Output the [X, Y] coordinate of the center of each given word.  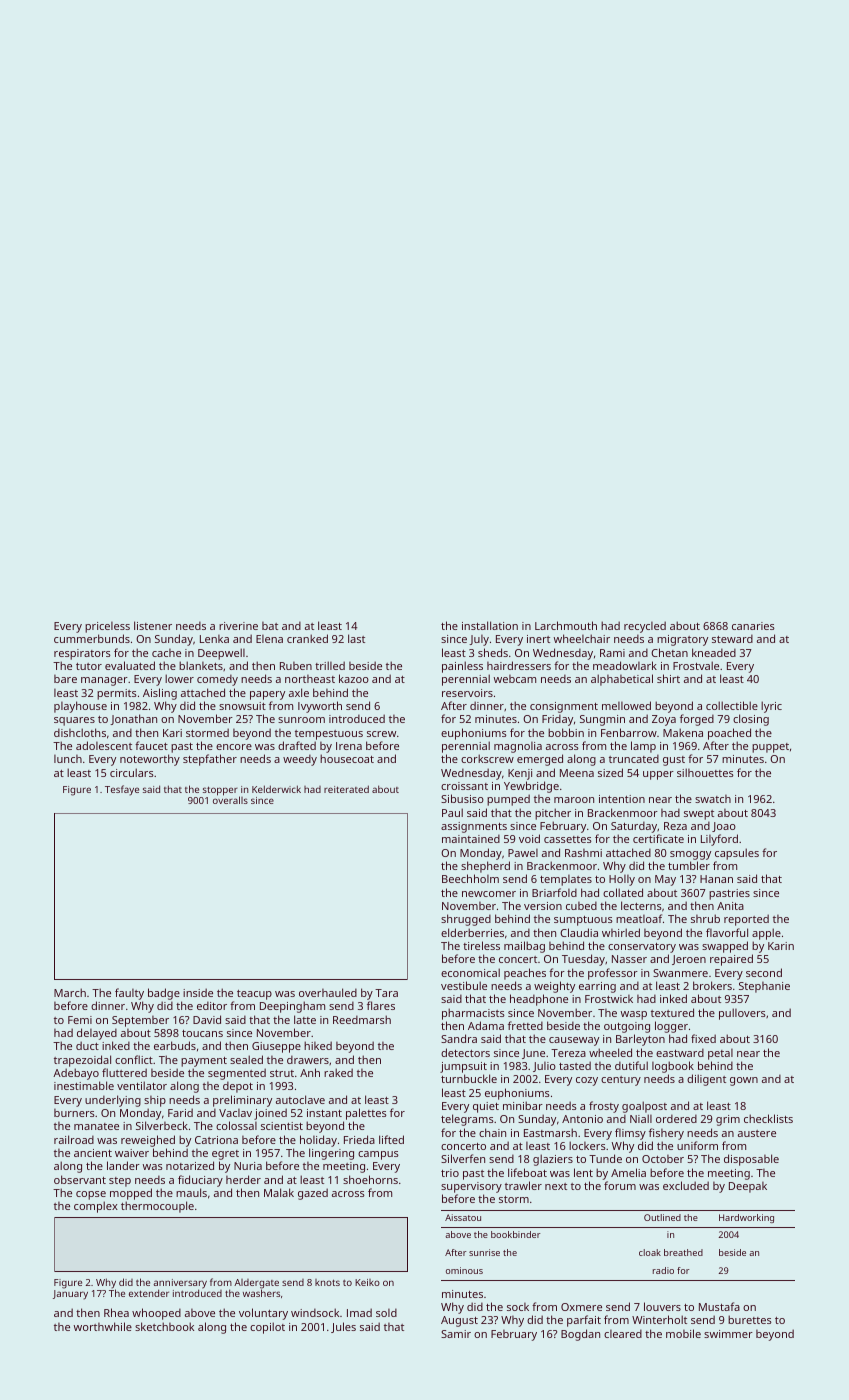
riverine [238, 626]
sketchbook [164, 1326]
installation [490, 625]
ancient [93, 1153]
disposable [751, 1160]
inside [198, 992]
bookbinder [516, 1234]
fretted [525, 1025]
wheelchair [582, 638]
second [764, 972]
